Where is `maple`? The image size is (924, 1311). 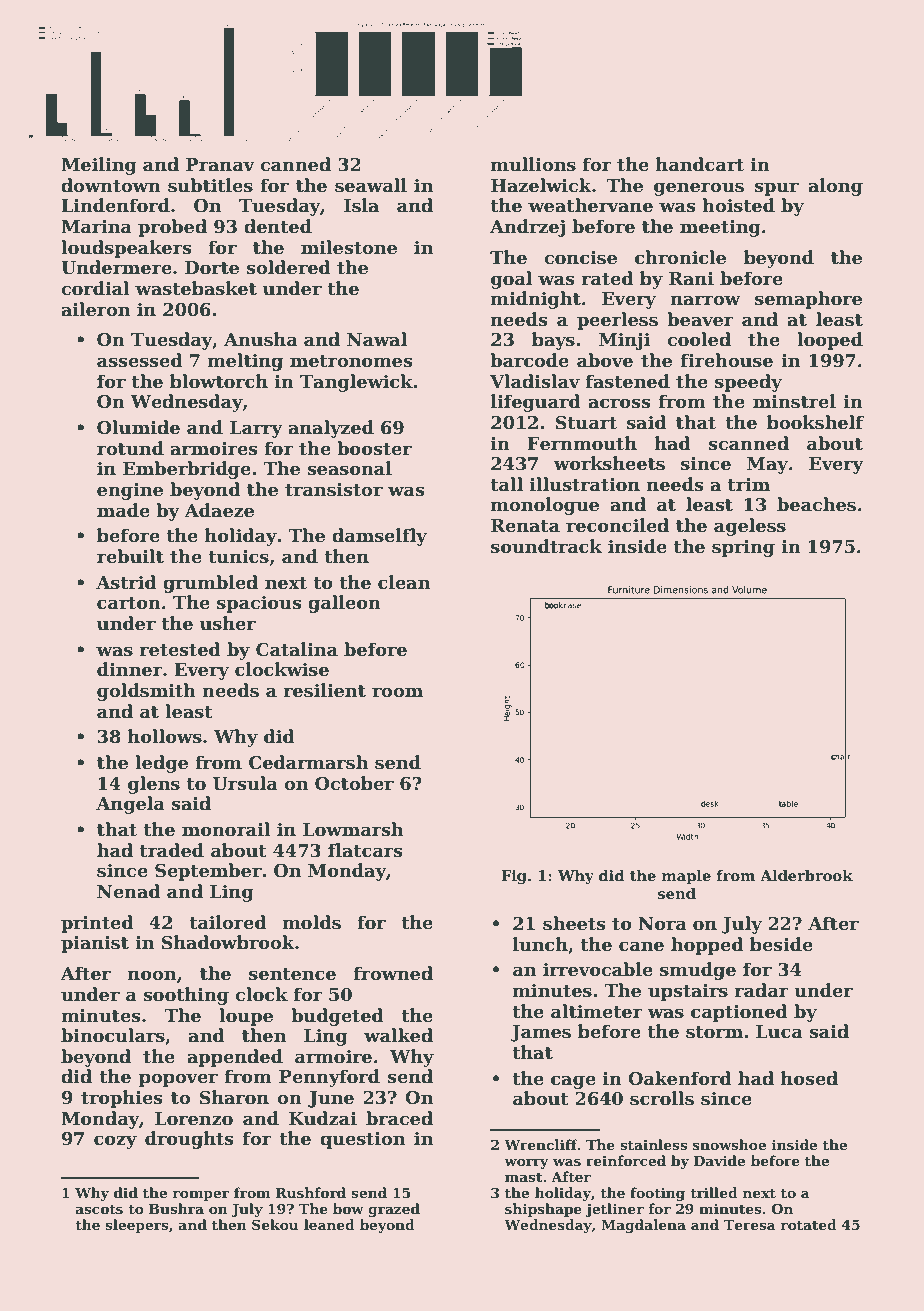
maple is located at coordinates (686, 877).
